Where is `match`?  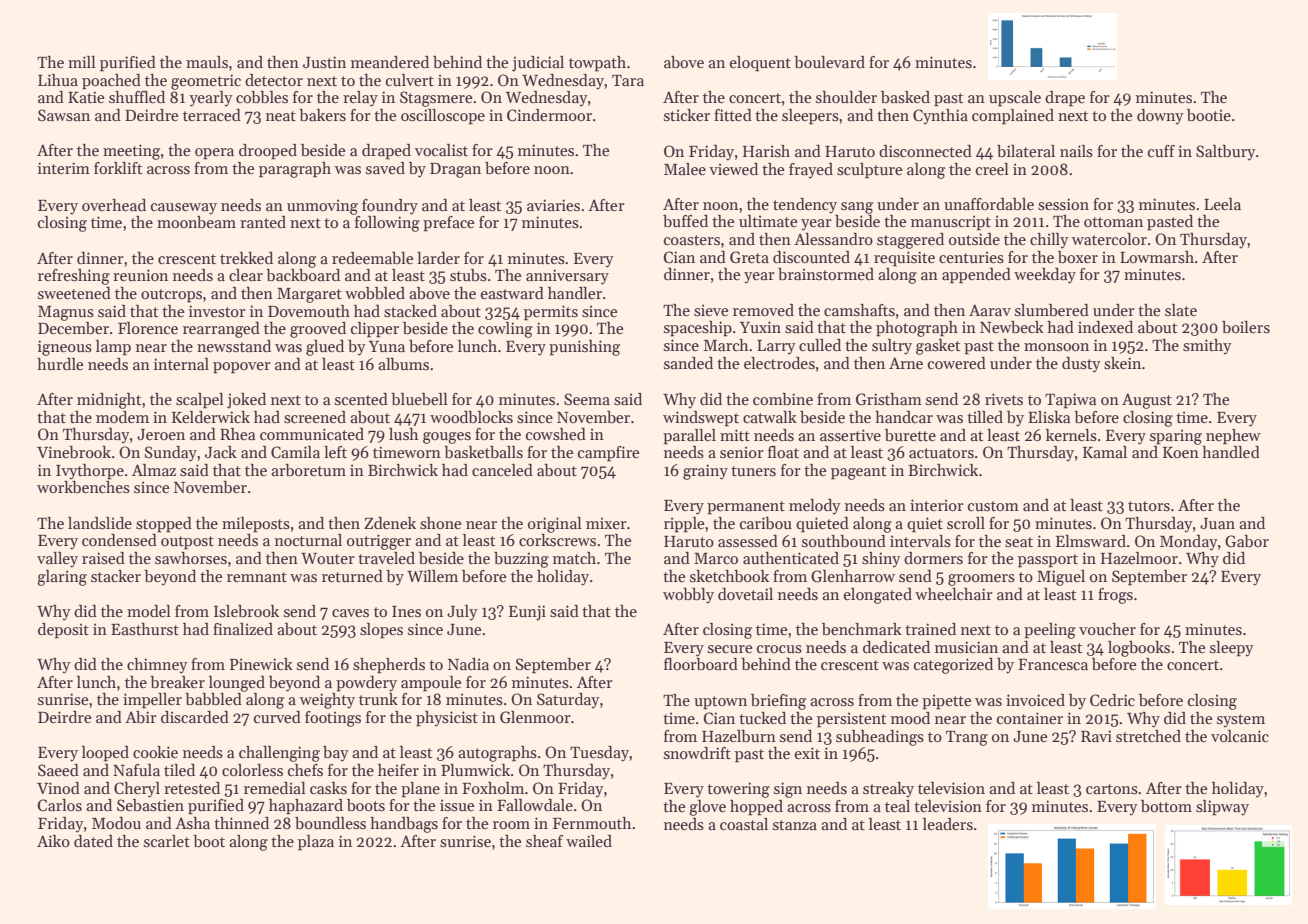
match is located at coordinates (574, 558).
